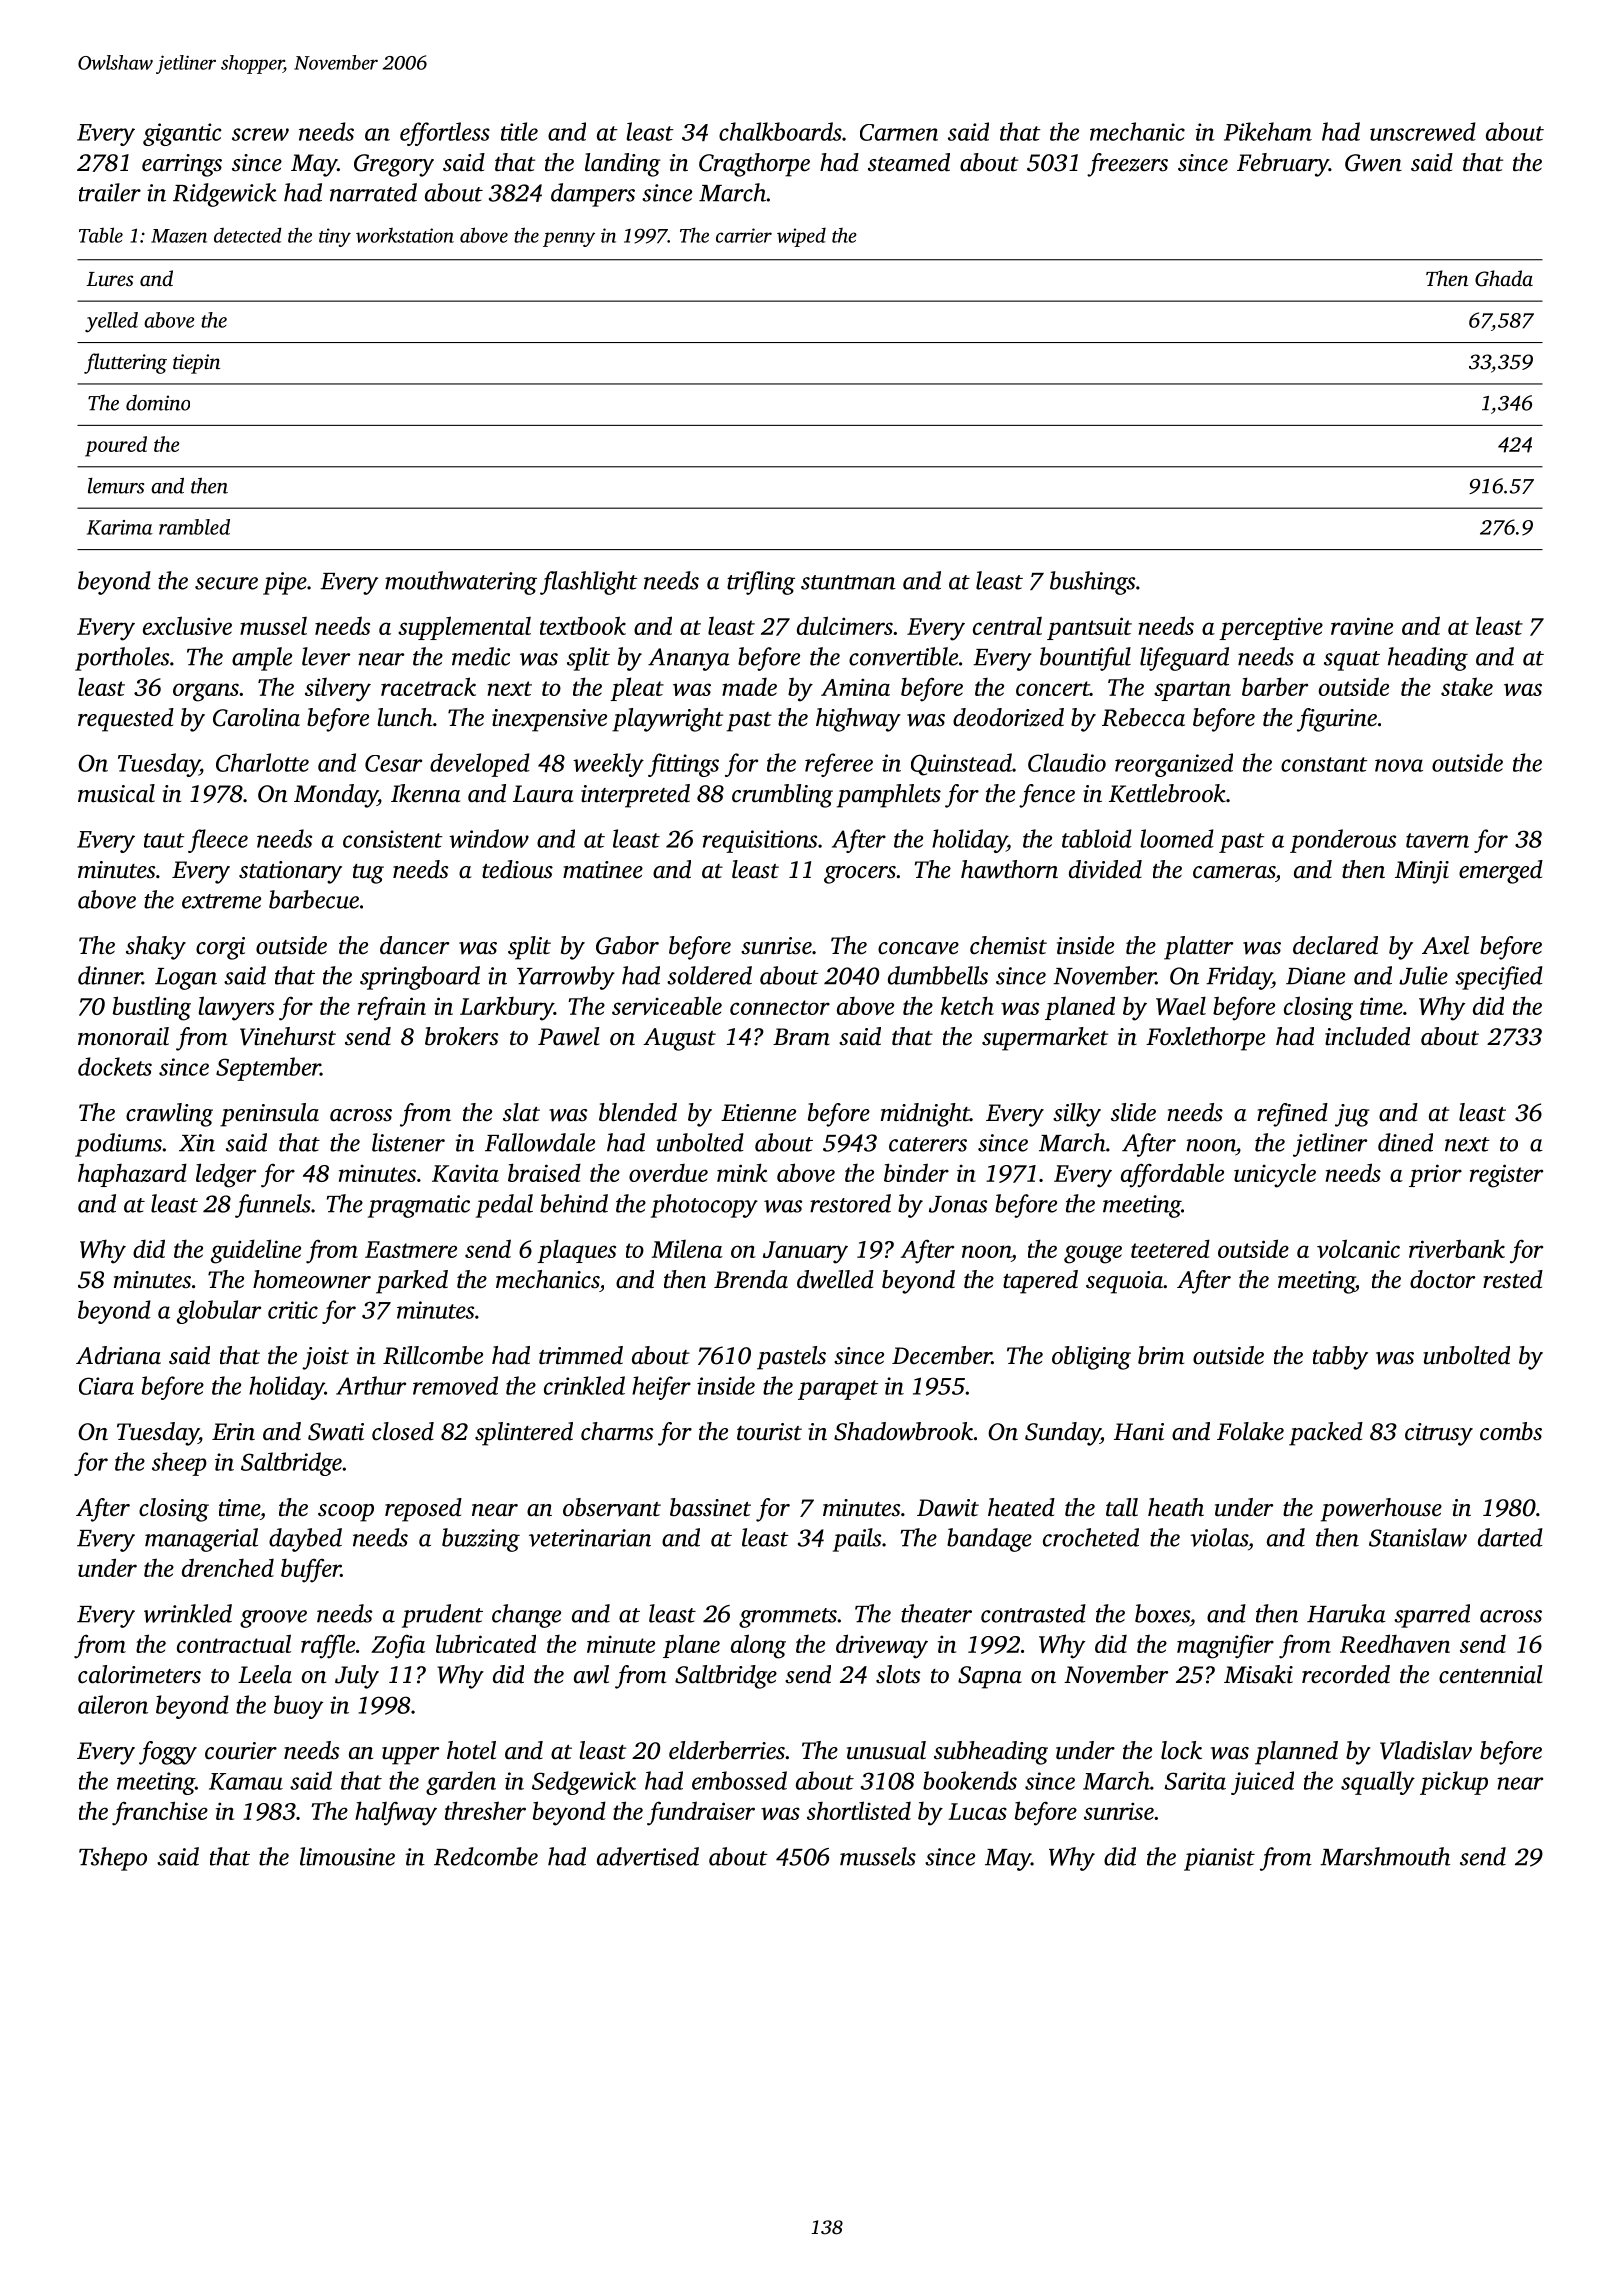 This image has height=2292, width=1620. What do you see at coordinates (627, 945) in the image?
I see `Gabor` at bounding box center [627, 945].
